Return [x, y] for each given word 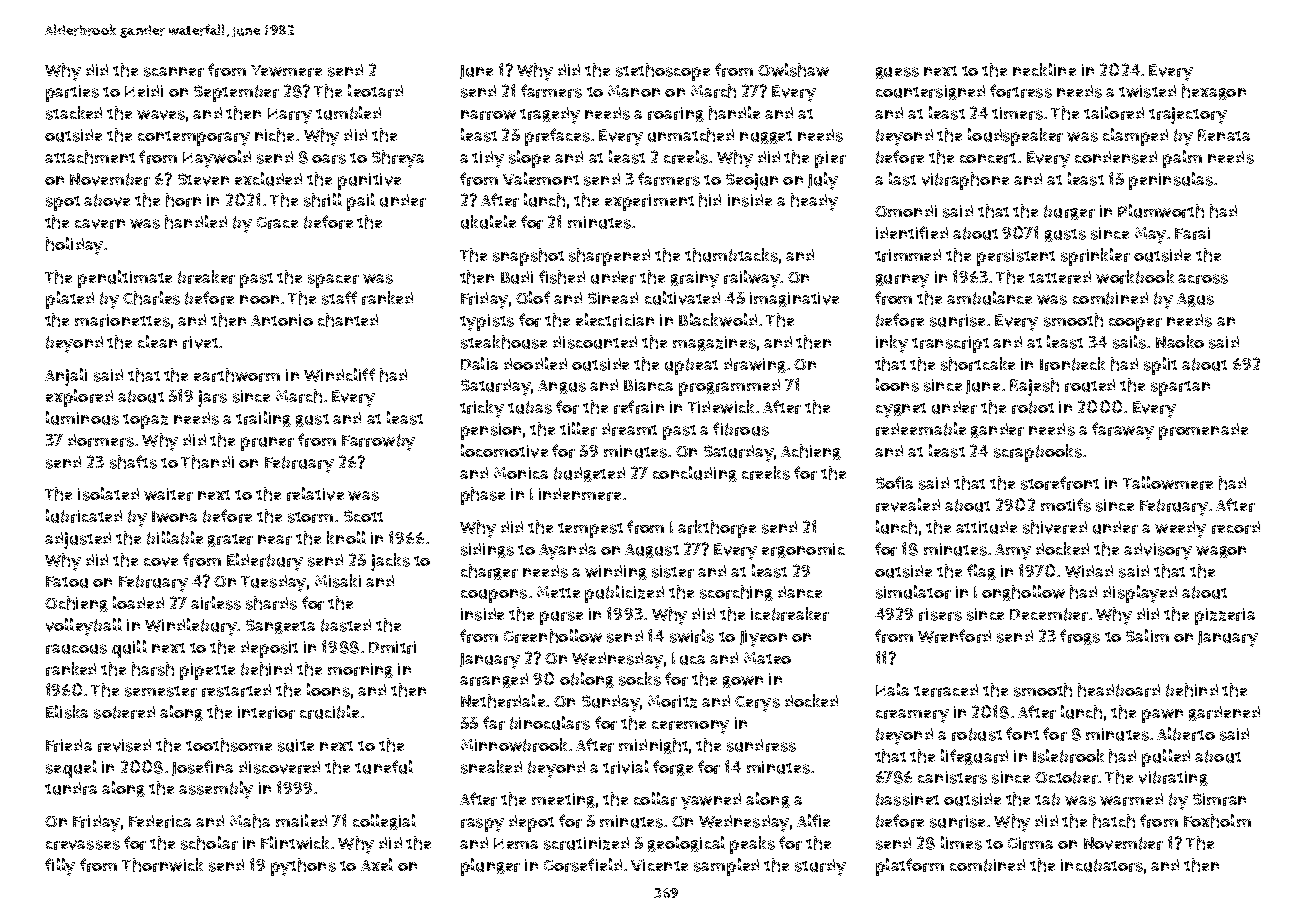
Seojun [752, 181]
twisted [1147, 91]
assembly [216, 790]
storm [310, 517]
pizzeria [1225, 616]
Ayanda [567, 551]
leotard [375, 91]
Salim [1147, 635]
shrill [323, 200]
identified [912, 232]
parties [72, 93]
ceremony [690, 727]
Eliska [67, 712]
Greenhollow [553, 636]
